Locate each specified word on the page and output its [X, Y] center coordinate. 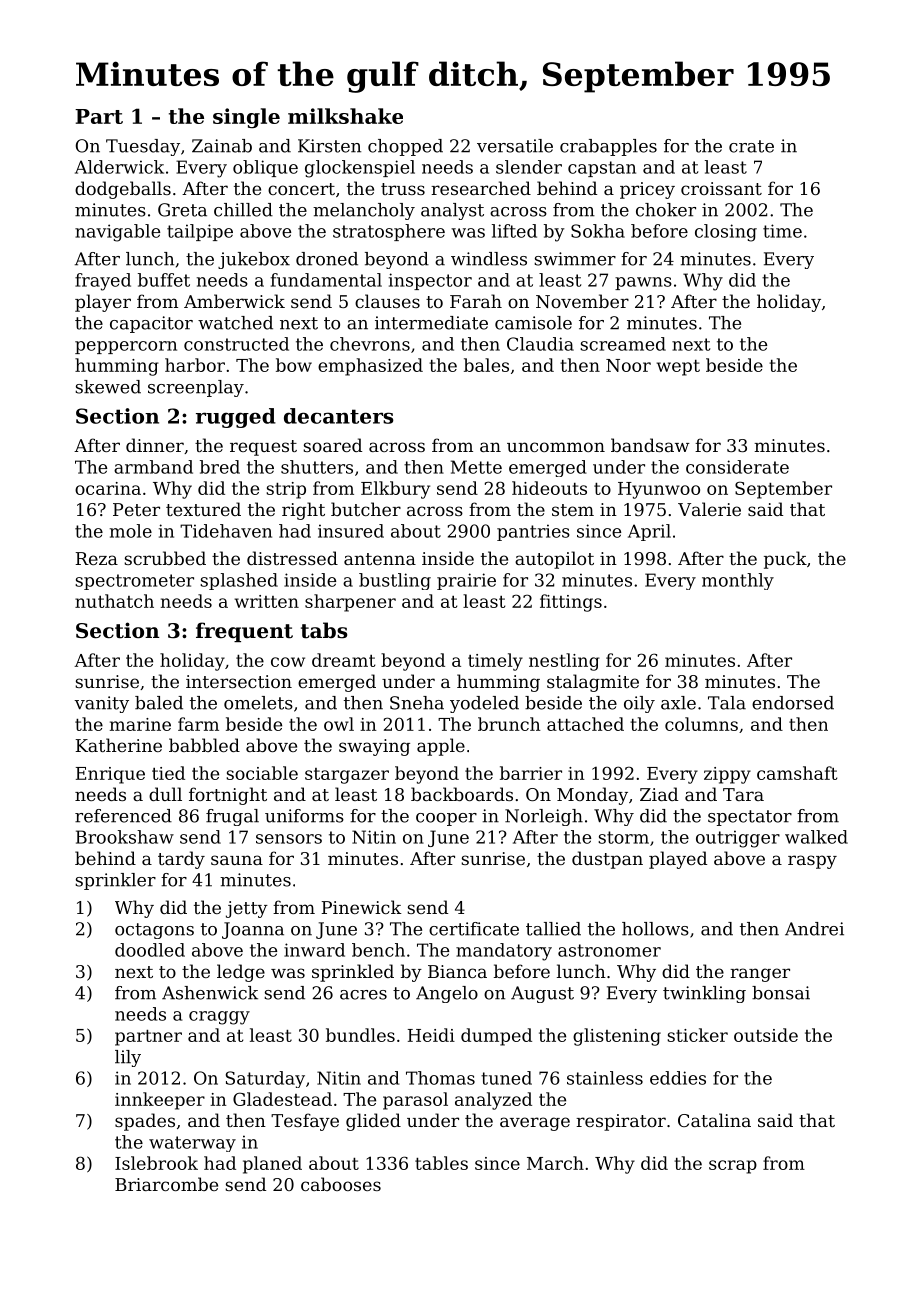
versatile [515, 146]
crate [751, 146]
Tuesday [143, 147]
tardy [181, 860]
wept [678, 368]
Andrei [814, 929]
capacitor [151, 324]
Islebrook [156, 1163]
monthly [738, 581]
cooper [446, 819]
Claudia [540, 344]
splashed [239, 581]
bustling [395, 581]
